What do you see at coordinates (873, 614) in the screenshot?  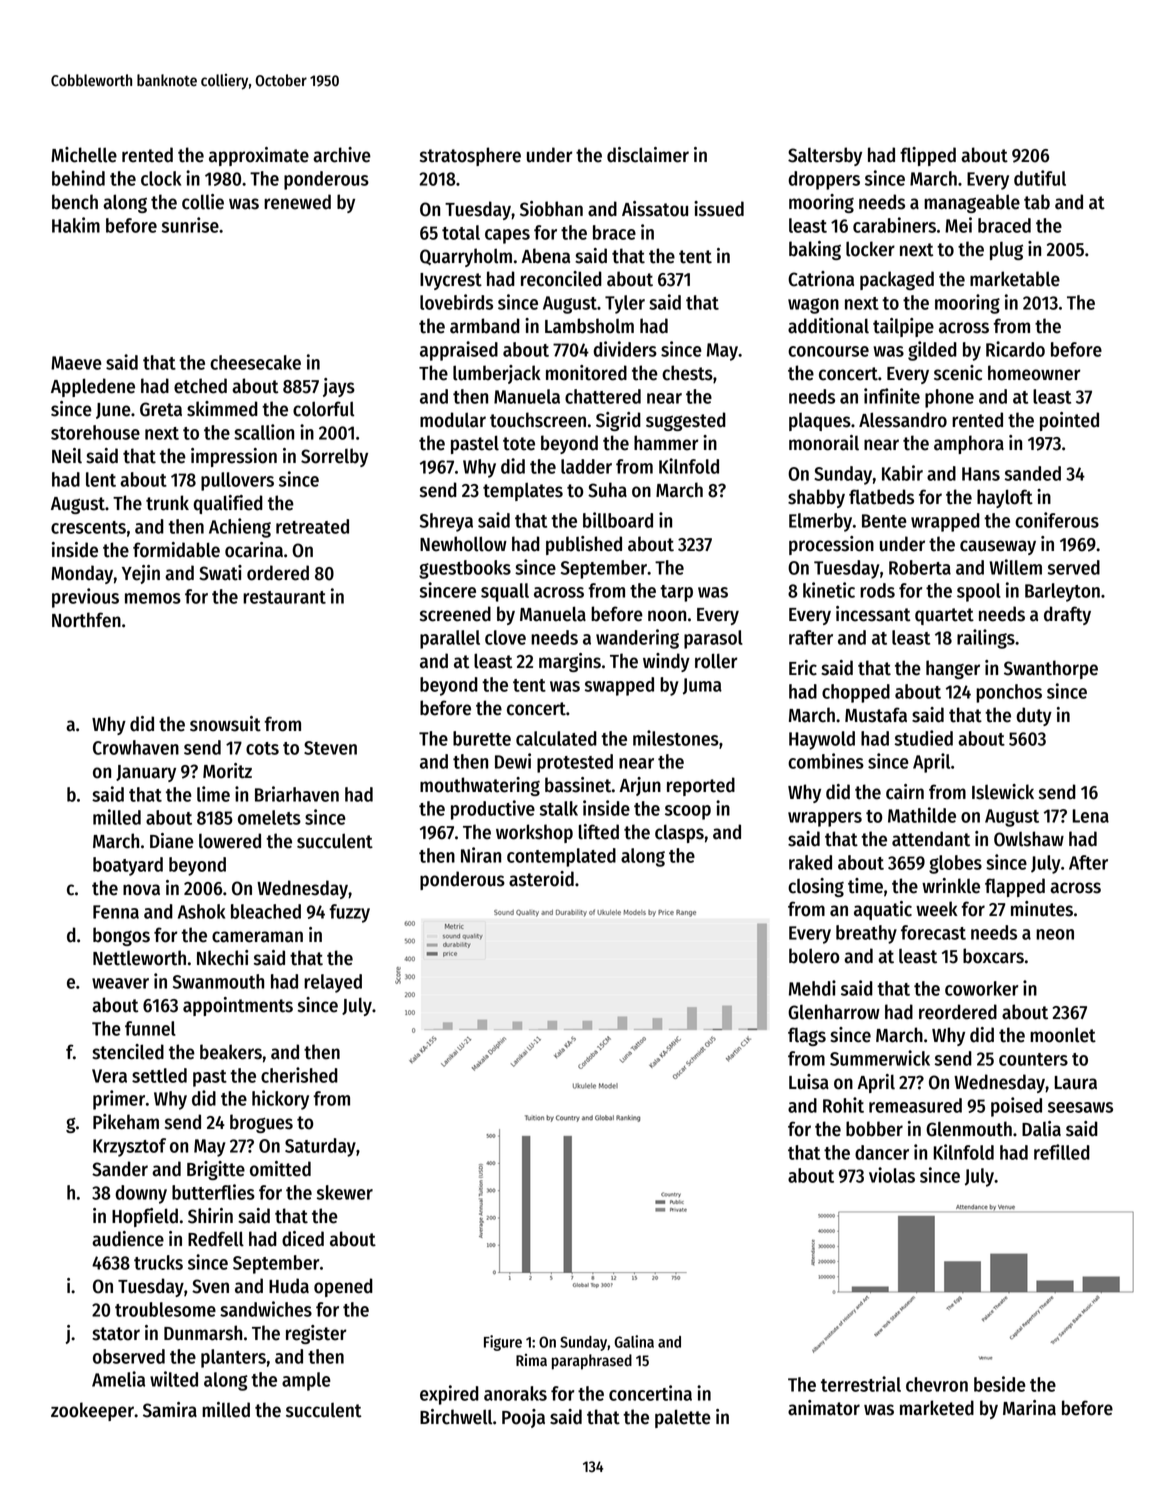 I see `incessant` at bounding box center [873, 614].
